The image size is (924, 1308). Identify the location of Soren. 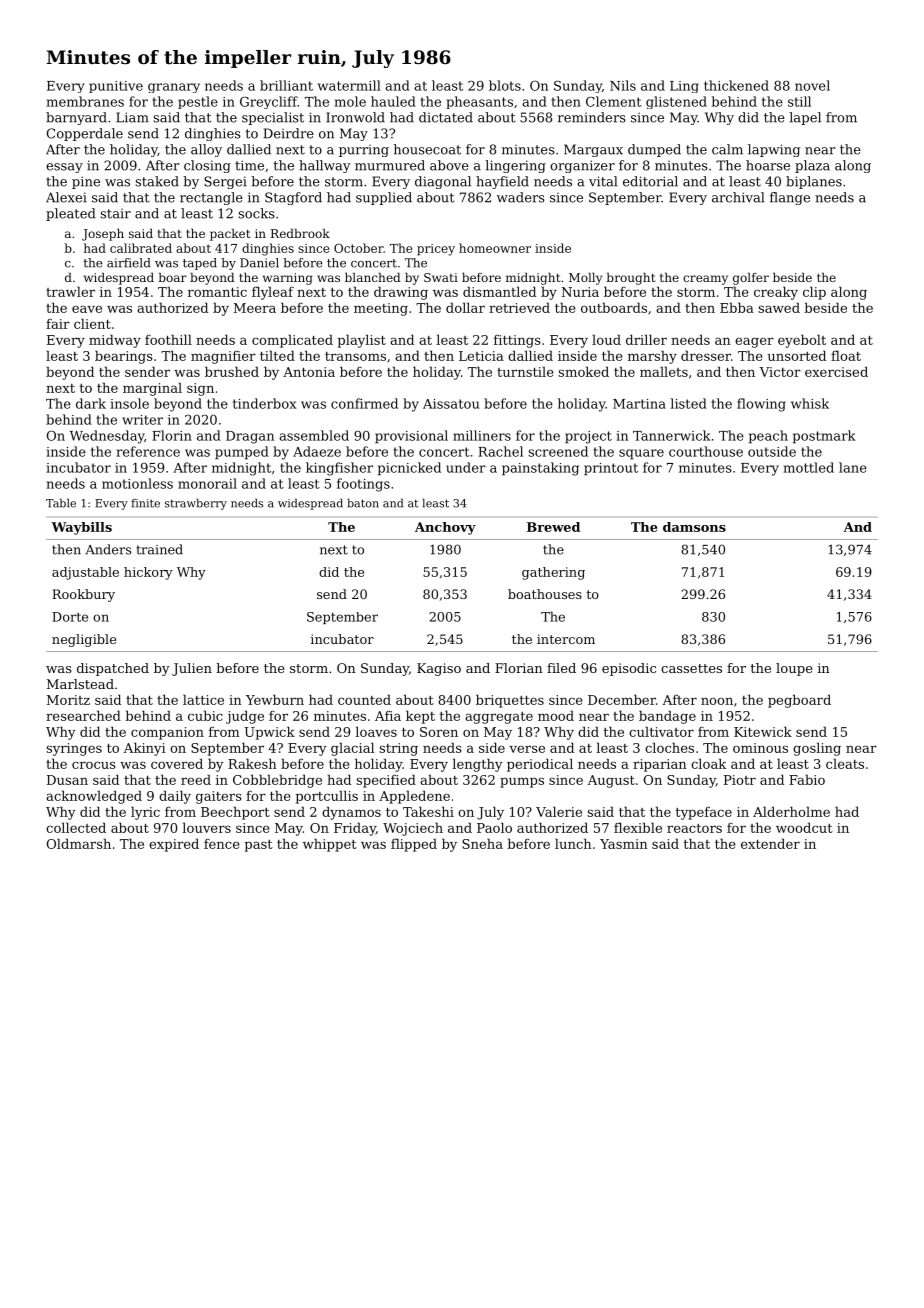
(439, 732).
